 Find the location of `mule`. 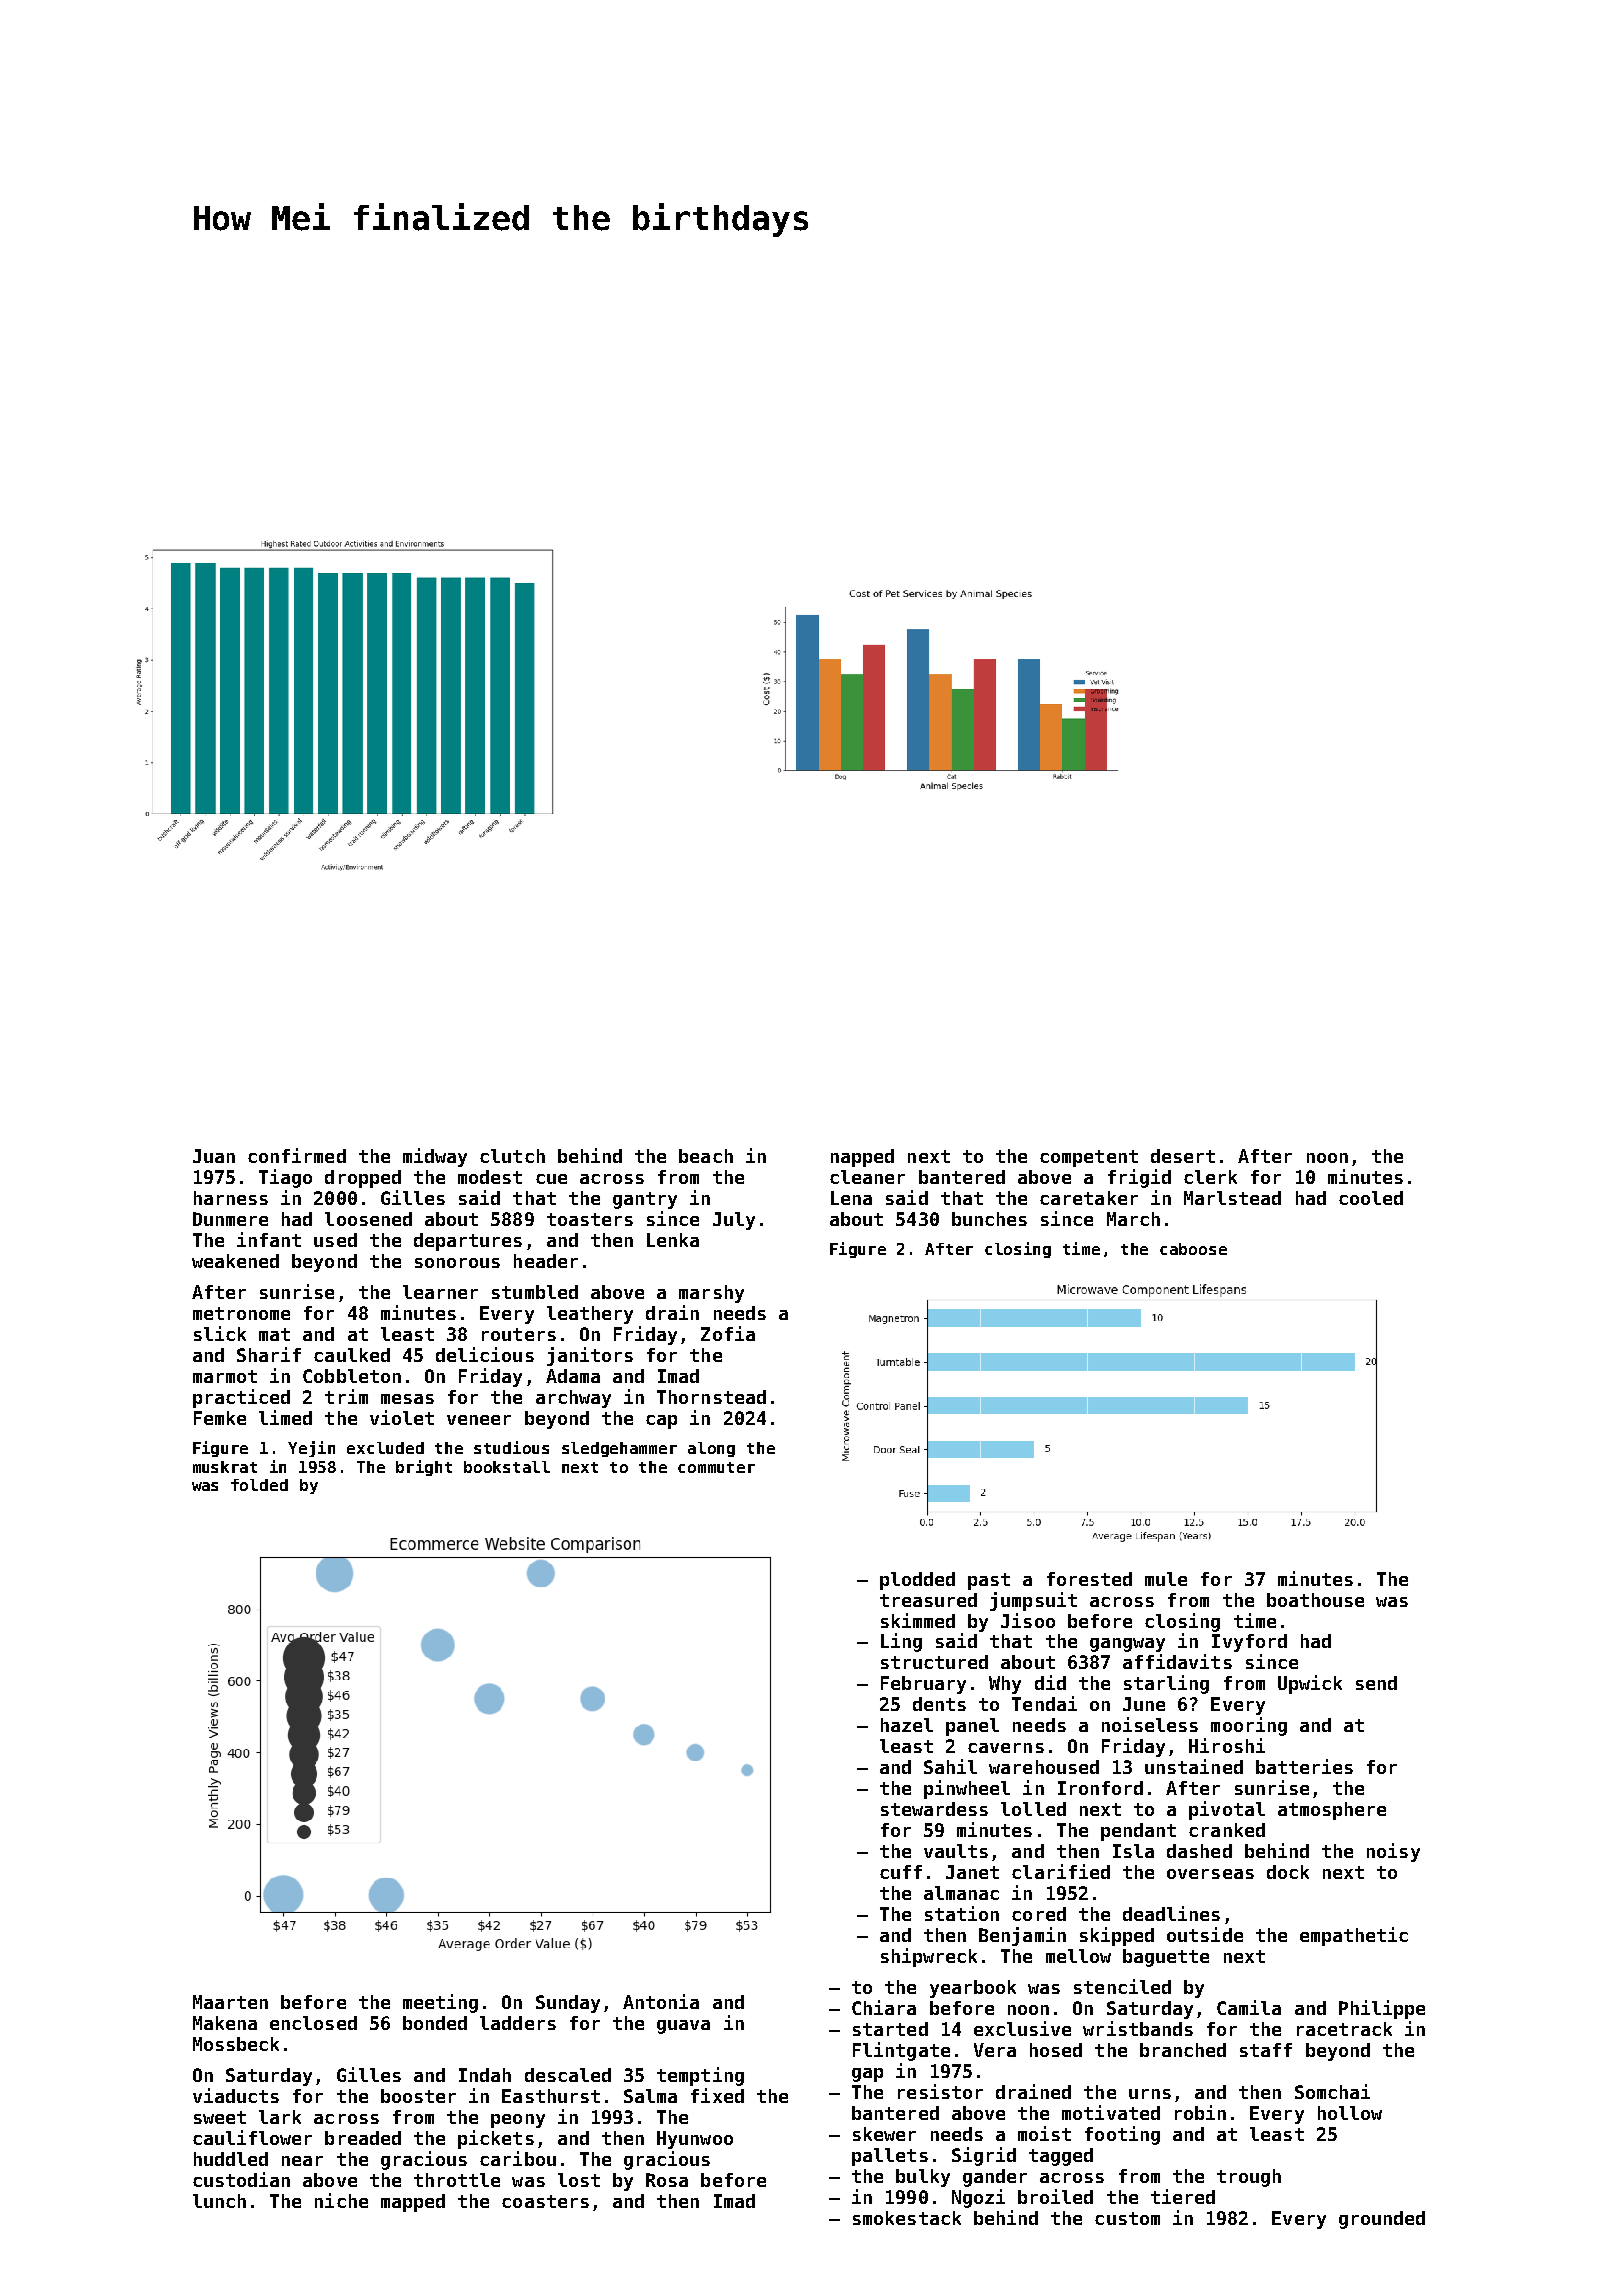

mule is located at coordinates (1166, 1579).
